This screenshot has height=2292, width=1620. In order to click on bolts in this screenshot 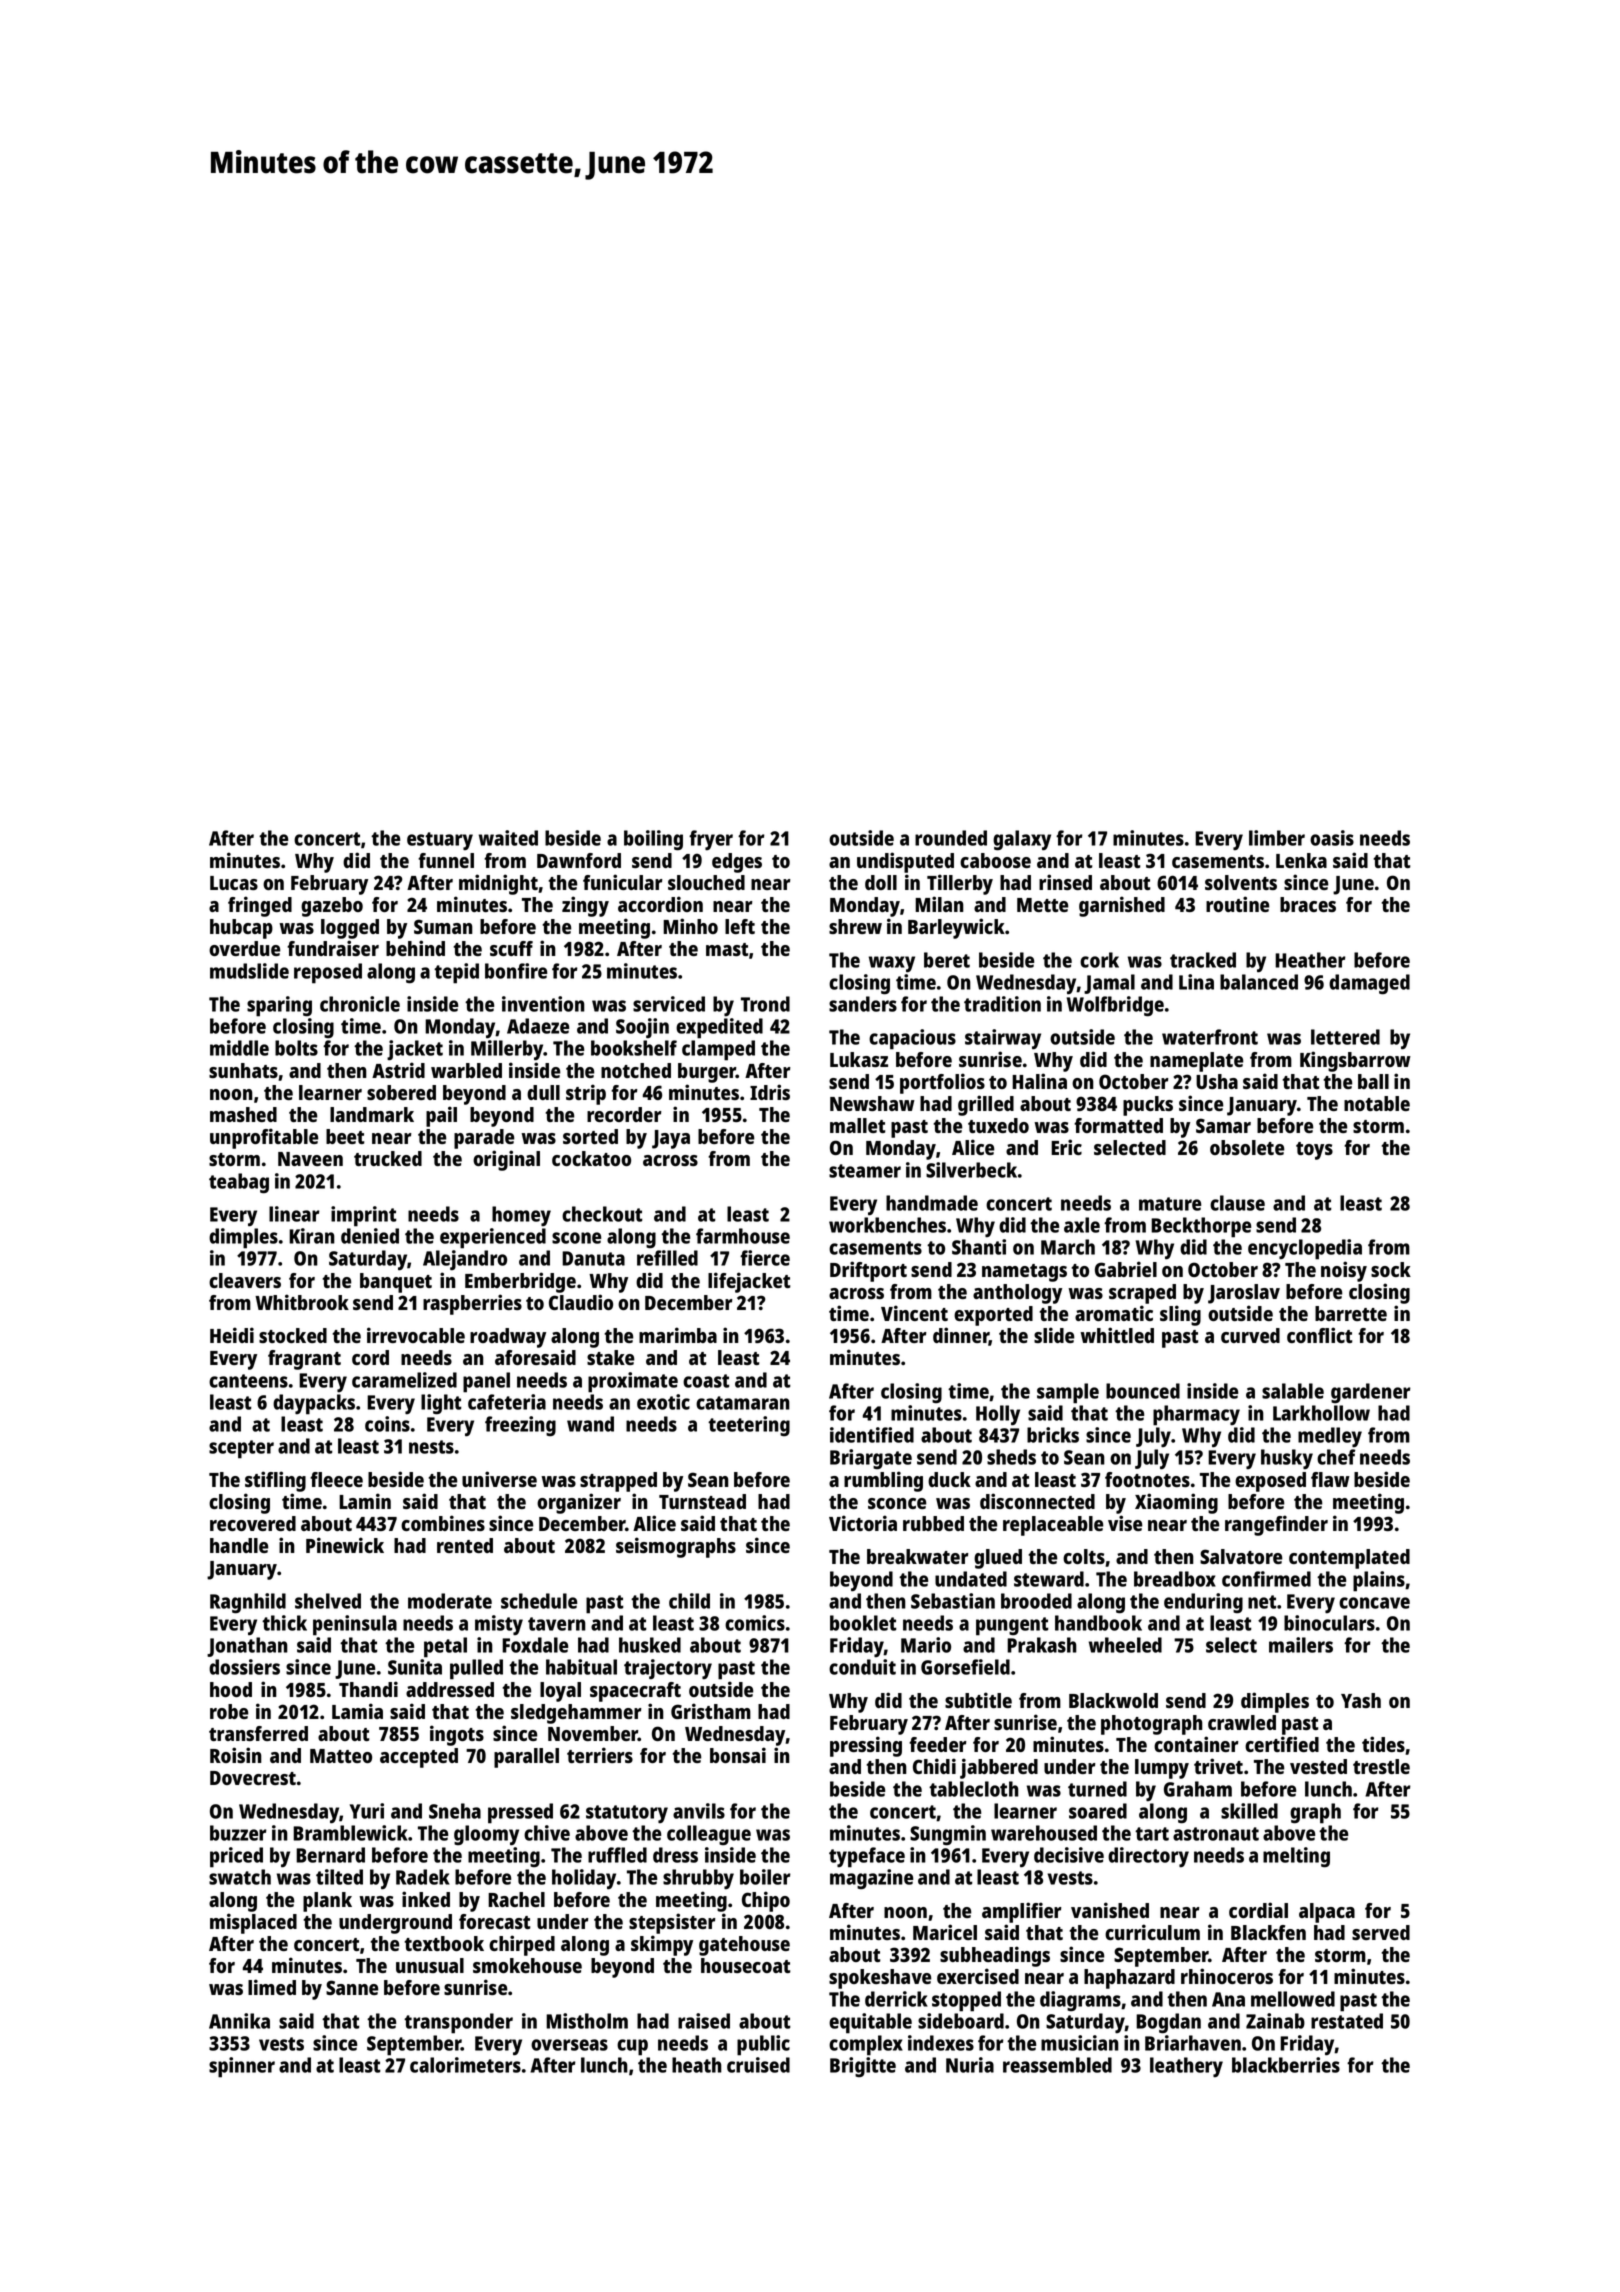, I will do `click(296, 1048)`.
